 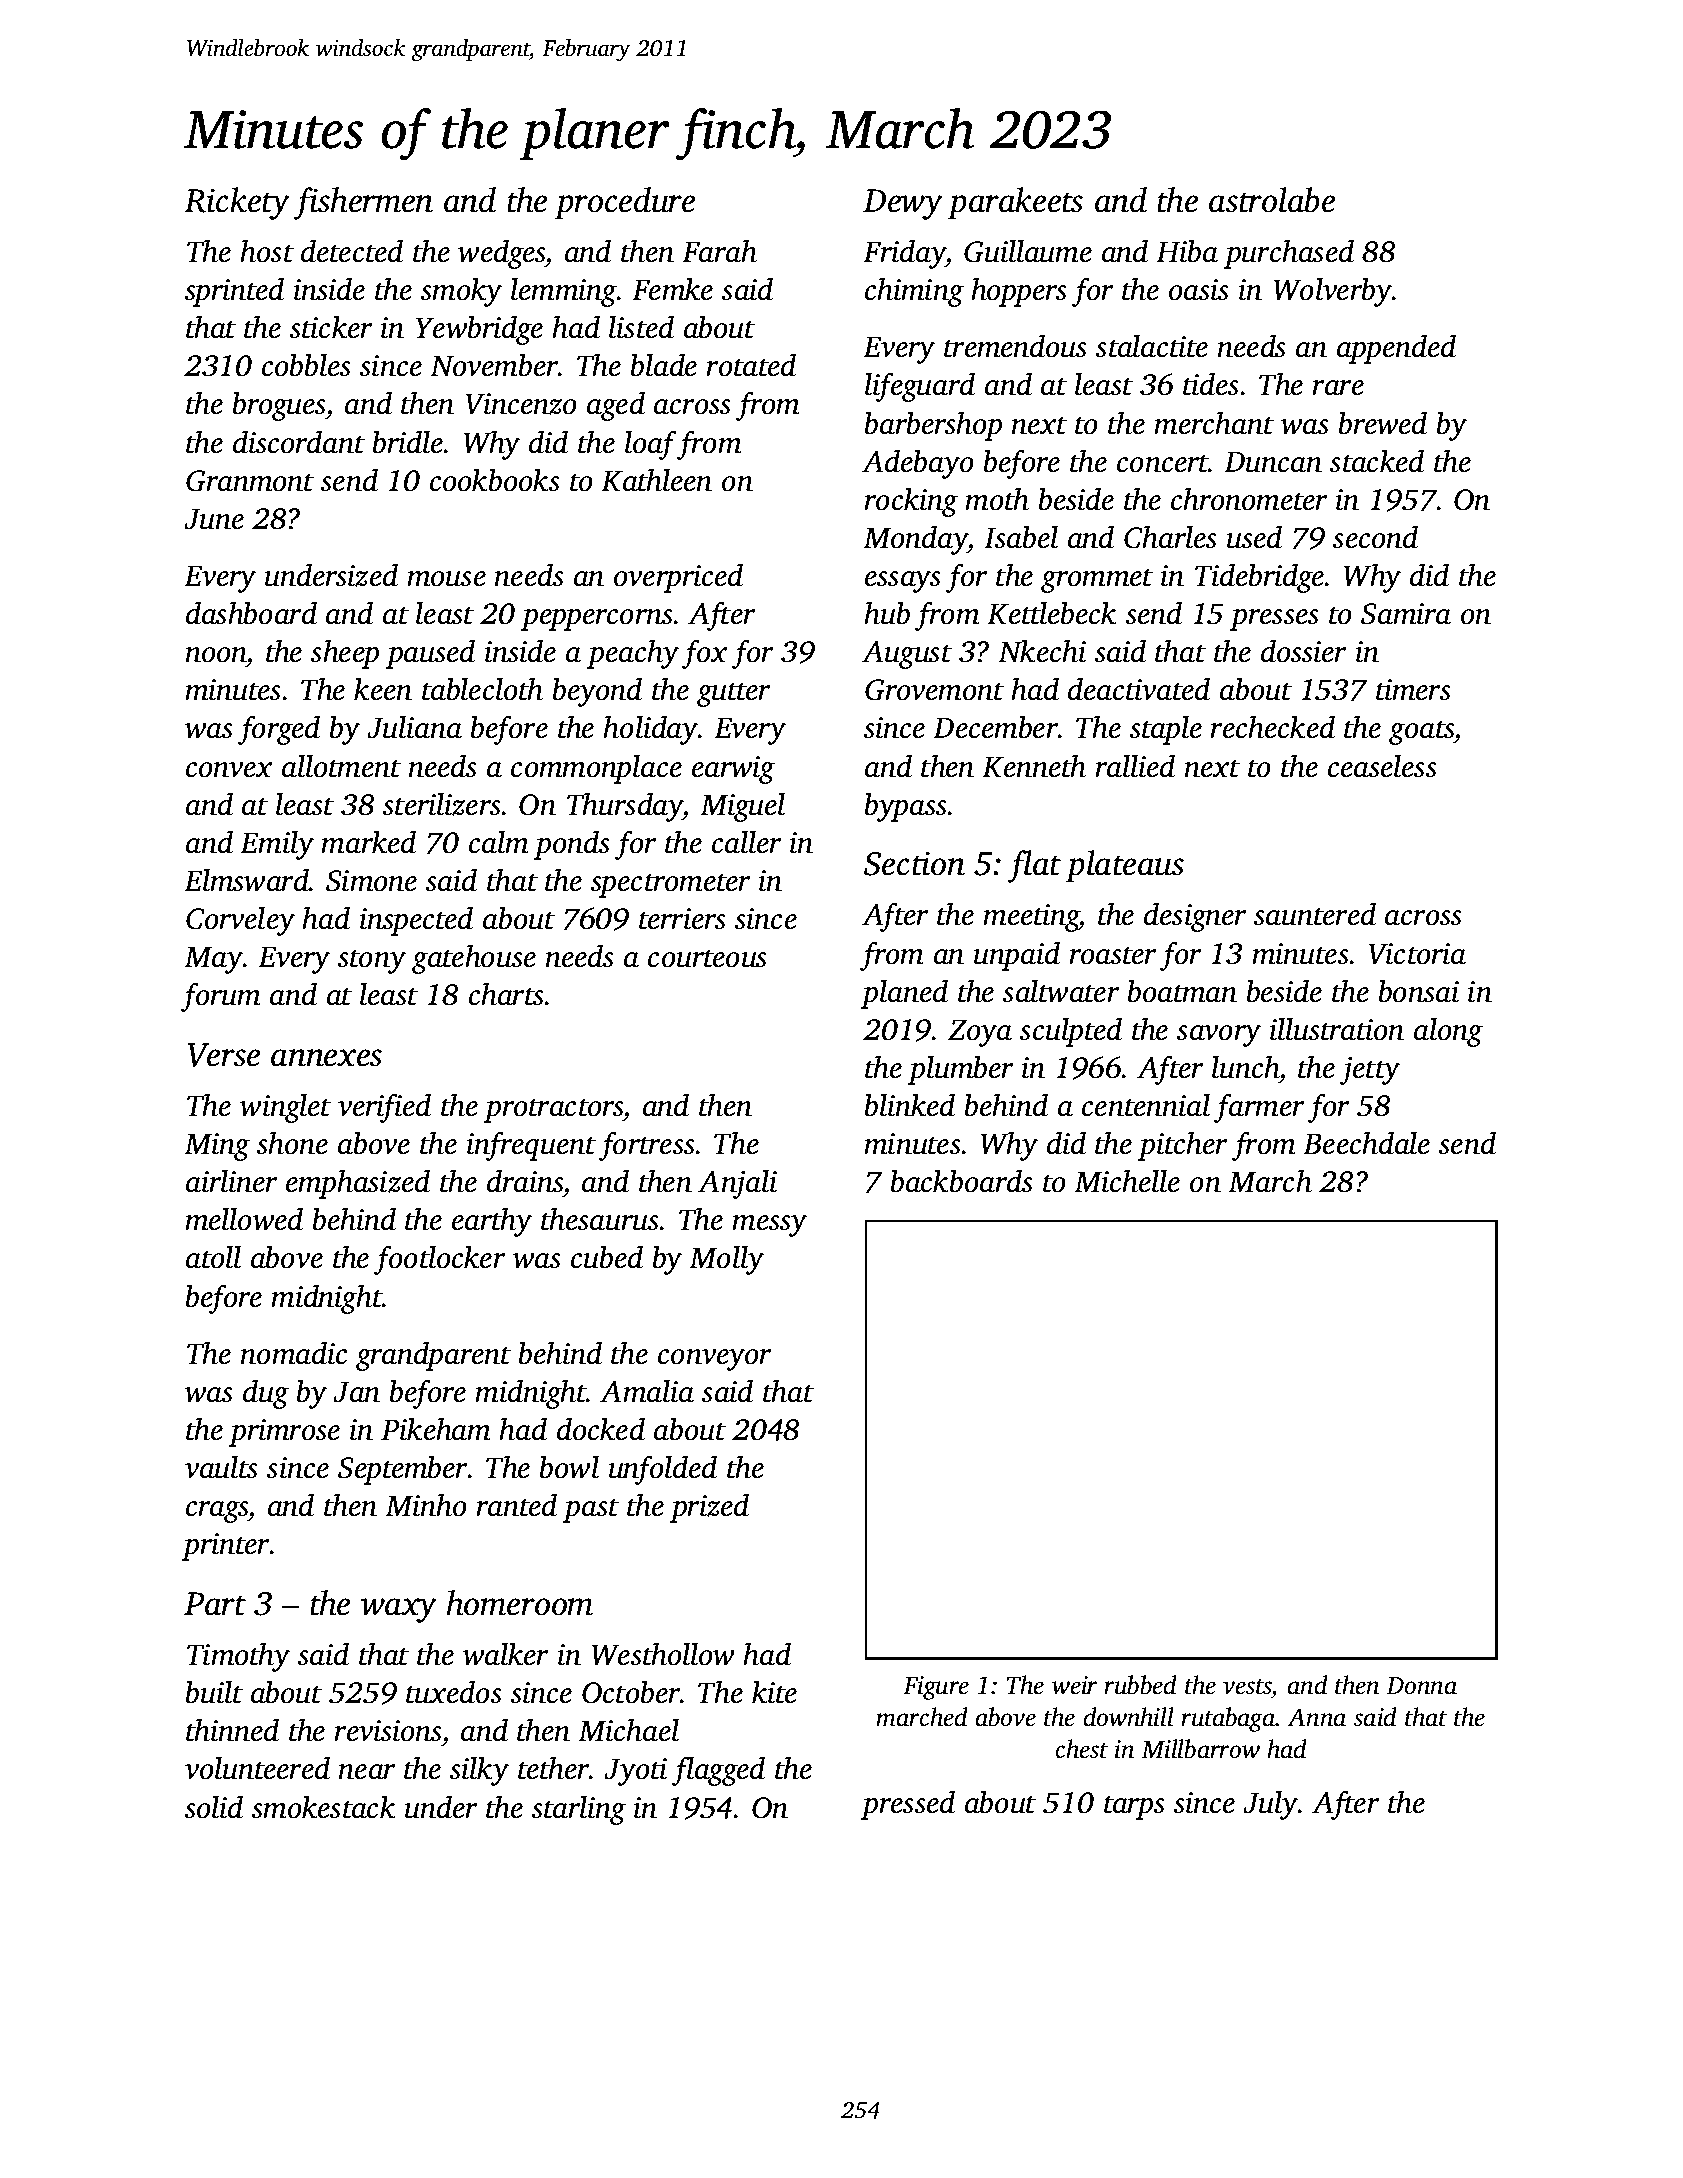 I want to click on tuxedos, so click(x=454, y=1692).
